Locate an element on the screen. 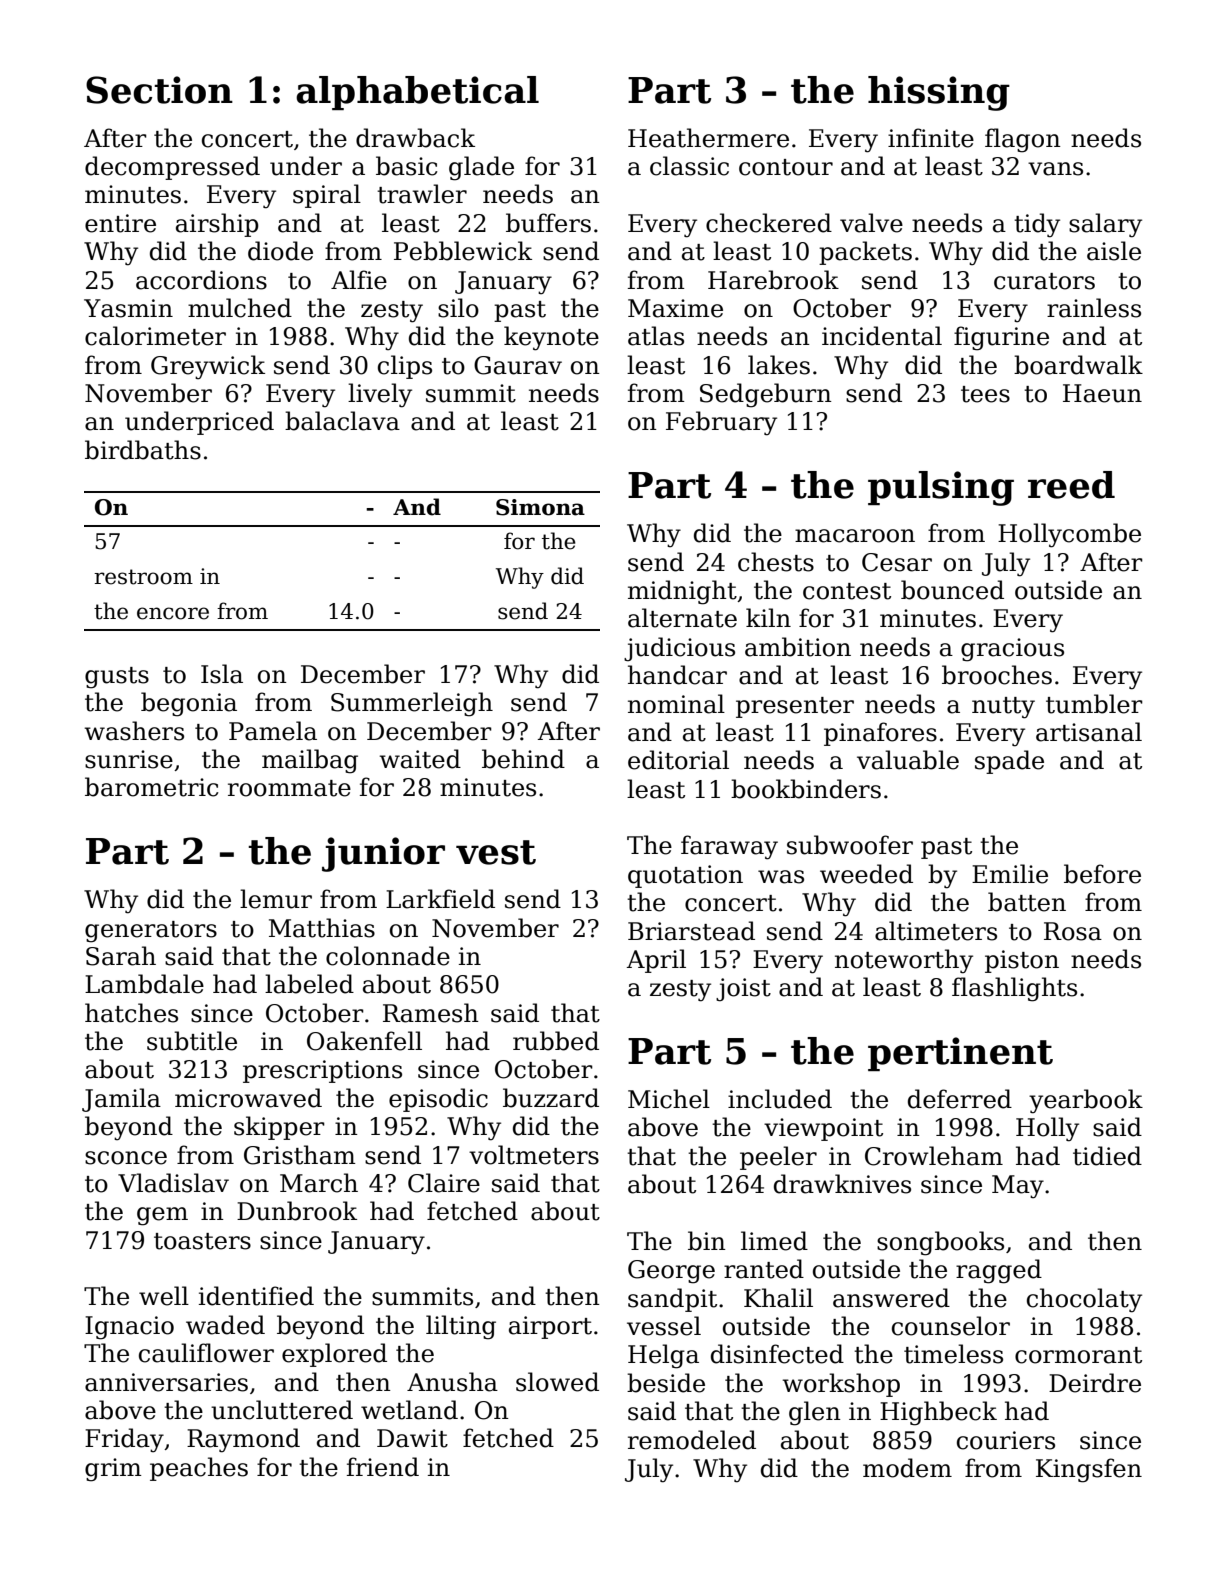 The width and height of the screenshot is (1227, 1587). macaroon is located at coordinates (855, 536).
